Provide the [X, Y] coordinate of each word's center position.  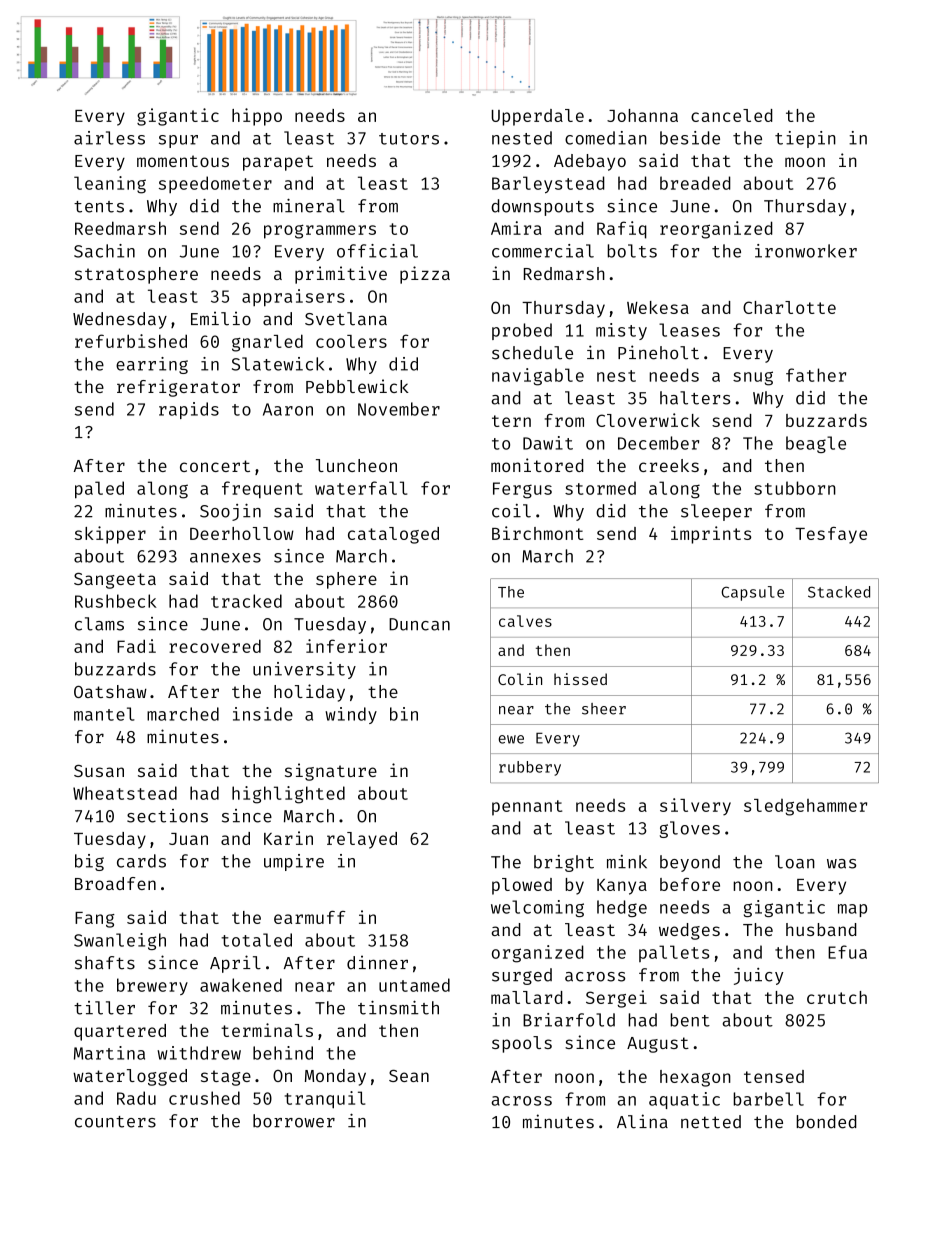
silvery [695, 807]
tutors [409, 139]
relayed [362, 840]
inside [263, 714]
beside [690, 138]
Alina [642, 1121]
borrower [294, 1121]
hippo [257, 117]
